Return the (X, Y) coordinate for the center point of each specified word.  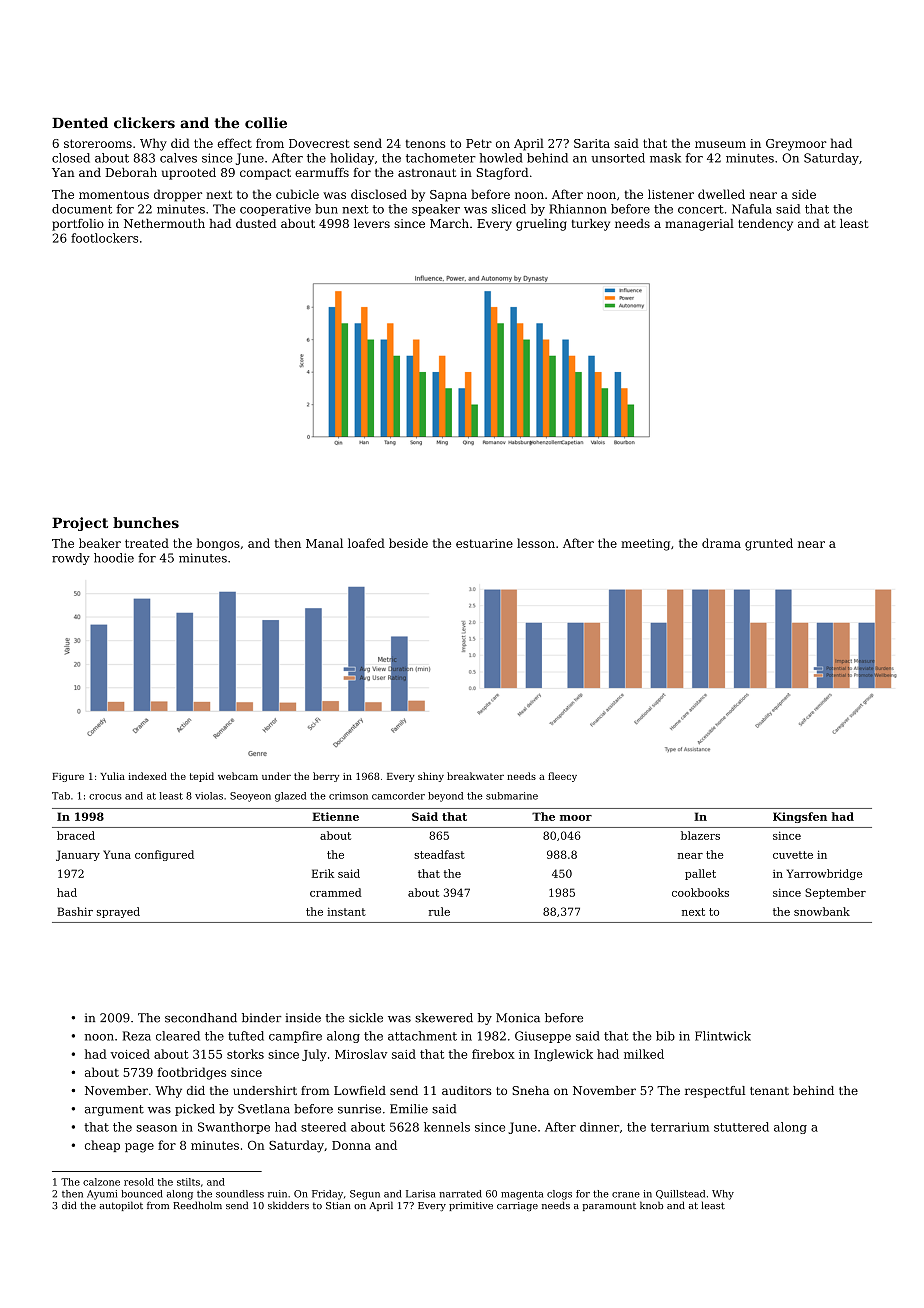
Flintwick (723, 1036)
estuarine (484, 543)
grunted (769, 544)
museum (720, 144)
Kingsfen (800, 817)
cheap (102, 1146)
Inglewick (563, 1055)
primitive (471, 1206)
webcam (238, 776)
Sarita (592, 143)
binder (262, 1018)
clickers (144, 122)
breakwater (475, 776)
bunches (146, 522)
